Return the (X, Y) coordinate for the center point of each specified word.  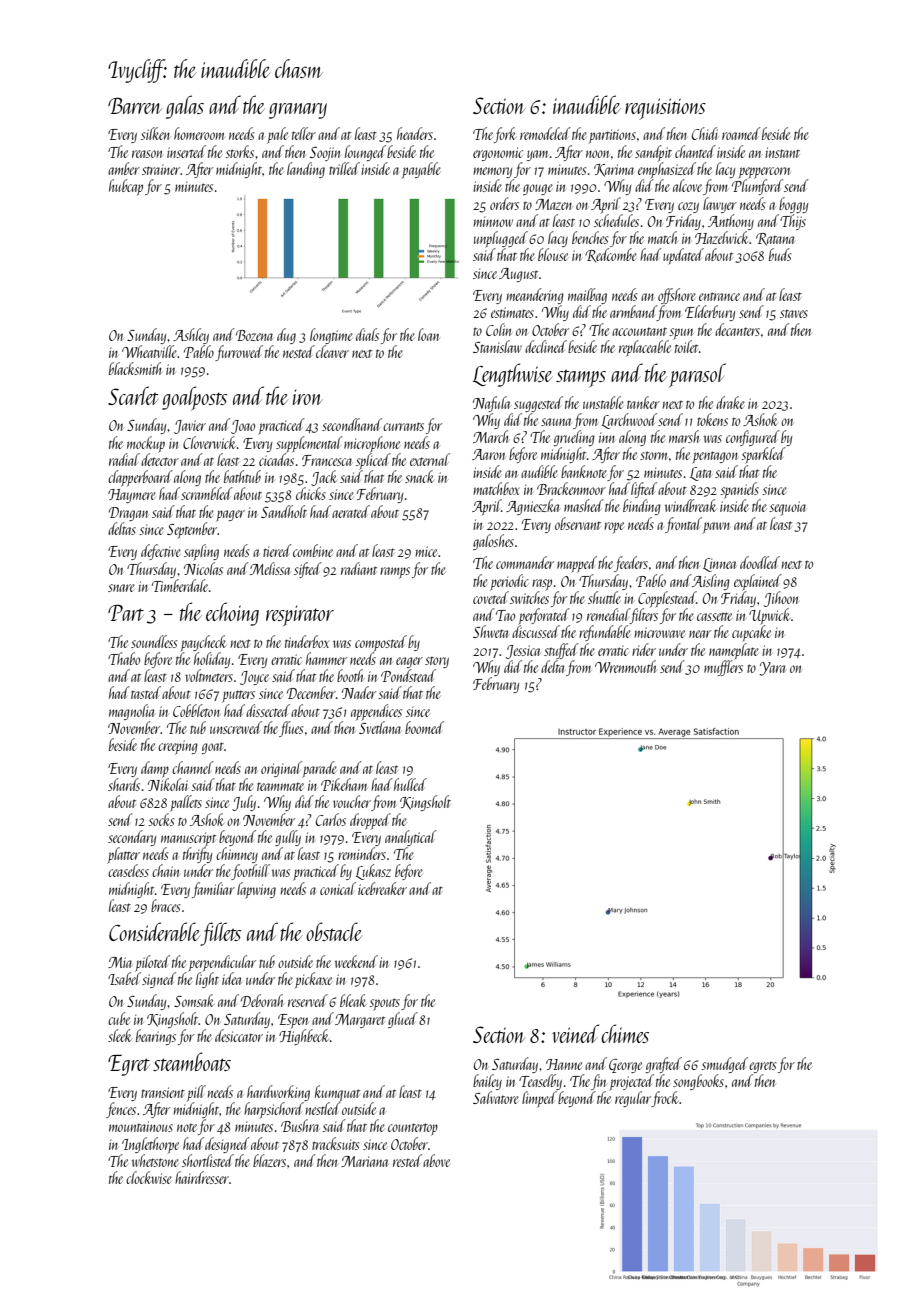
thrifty (197, 855)
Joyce (254, 678)
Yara (772, 669)
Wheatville (150, 351)
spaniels (739, 490)
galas (185, 107)
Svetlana (380, 727)
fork (505, 135)
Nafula (492, 404)
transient (163, 1092)
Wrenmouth (626, 666)
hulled (410, 784)
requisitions (665, 109)
